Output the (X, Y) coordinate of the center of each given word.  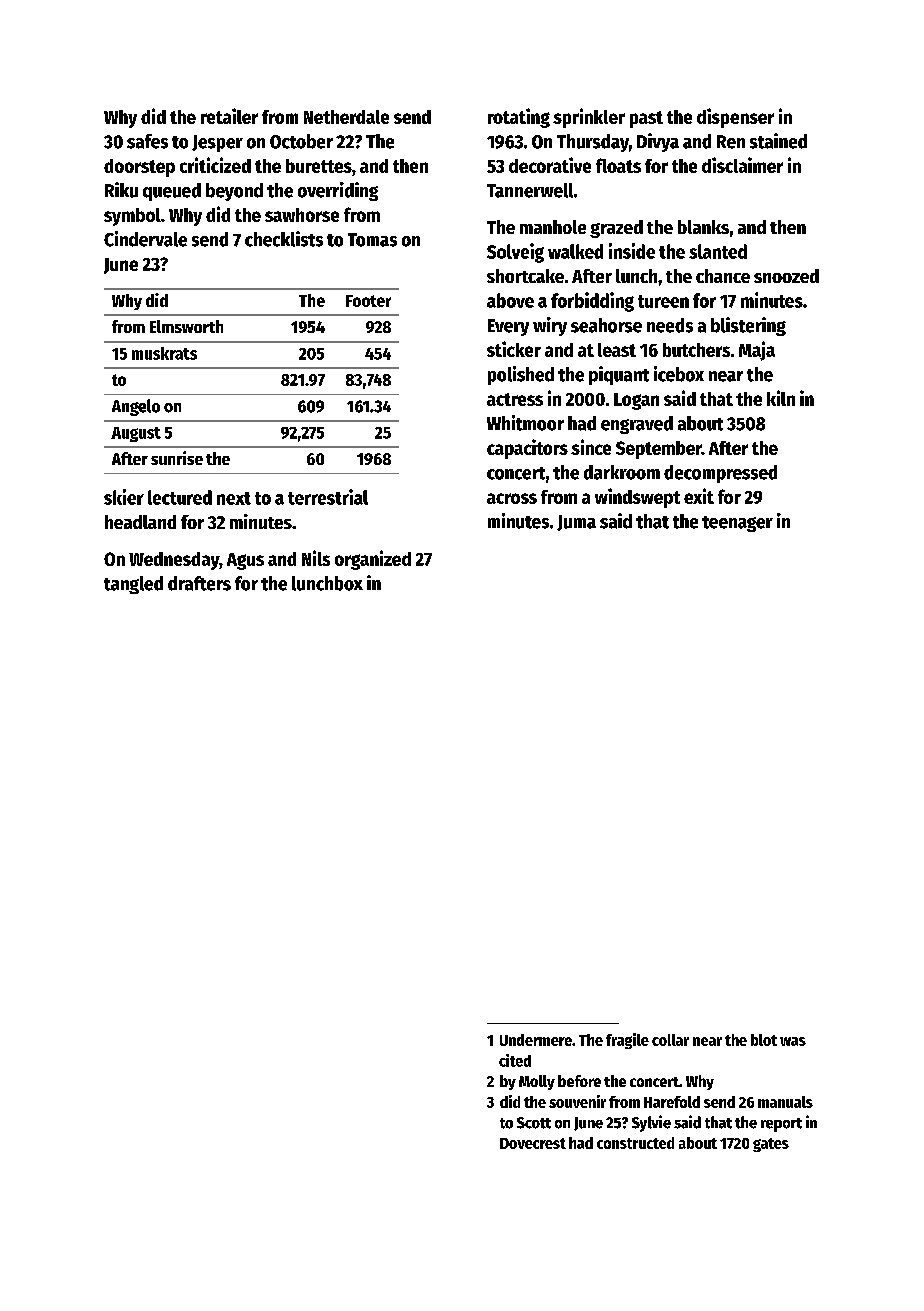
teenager (737, 524)
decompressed (720, 474)
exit (699, 496)
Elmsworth (186, 326)
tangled (133, 585)
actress (515, 399)
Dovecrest (533, 1143)
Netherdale (346, 117)
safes (147, 141)
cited (515, 1060)
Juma (576, 523)
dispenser (735, 118)
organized (373, 560)
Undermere (536, 1040)
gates (771, 1145)
